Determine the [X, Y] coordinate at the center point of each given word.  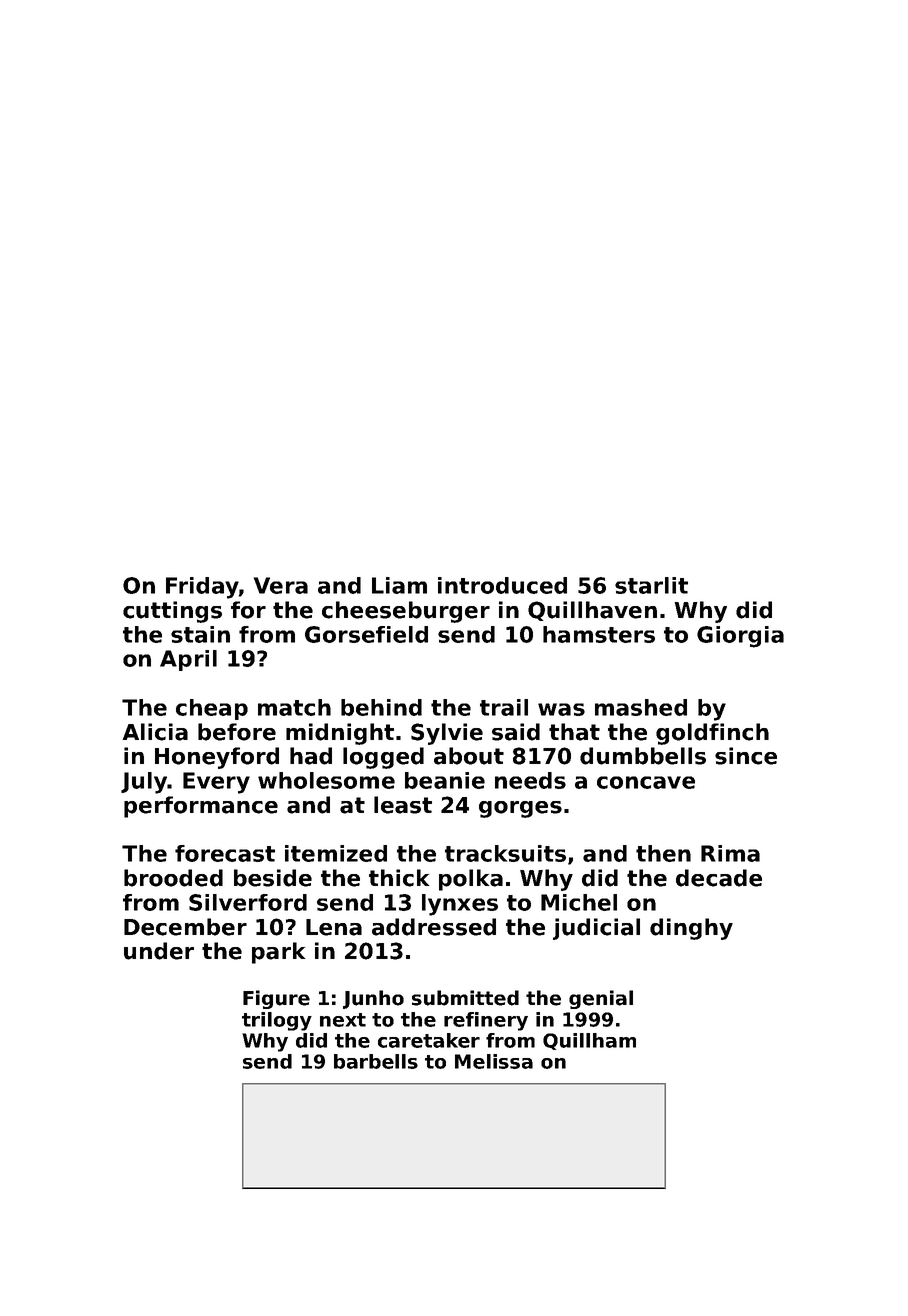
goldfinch [712, 734]
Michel [579, 902]
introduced [502, 585]
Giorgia [740, 637]
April [188, 660]
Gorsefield [366, 634]
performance [201, 807]
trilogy [277, 1021]
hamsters [599, 634]
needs [530, 780]
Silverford [248, 902]
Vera [281, 585]
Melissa [494, 1061]
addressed [434, 927]
